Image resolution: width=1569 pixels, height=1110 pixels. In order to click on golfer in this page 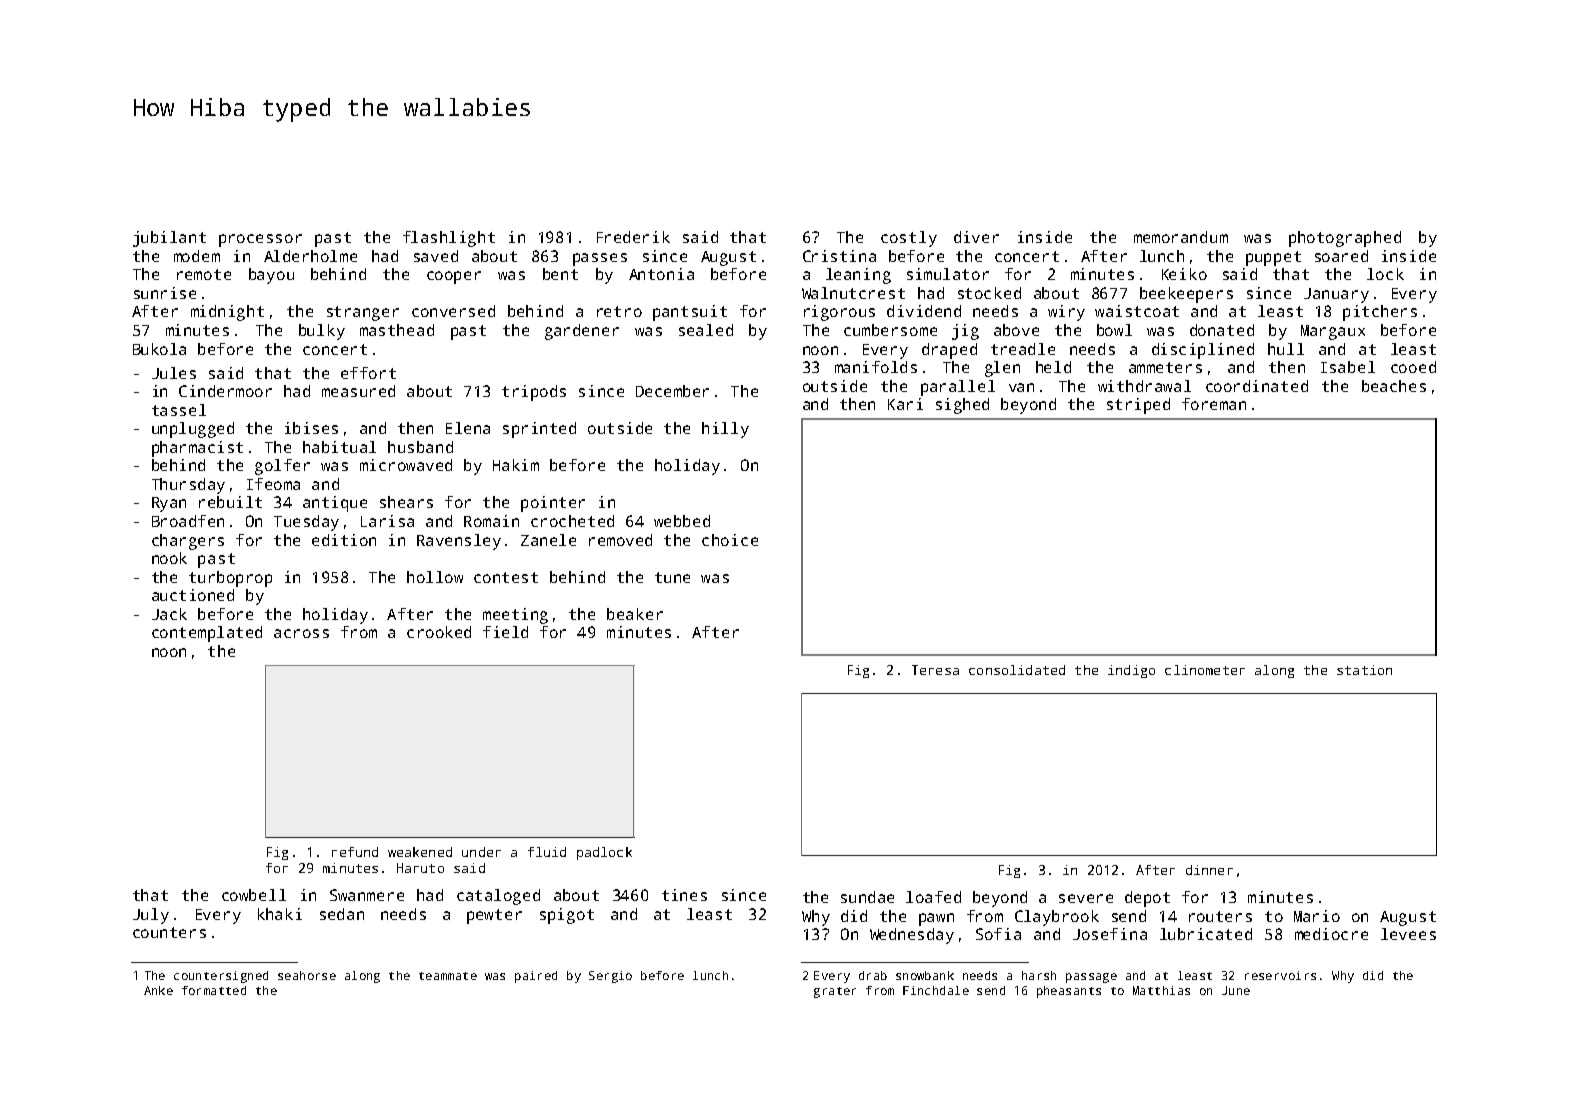, I will do `click(282, 467)`.
